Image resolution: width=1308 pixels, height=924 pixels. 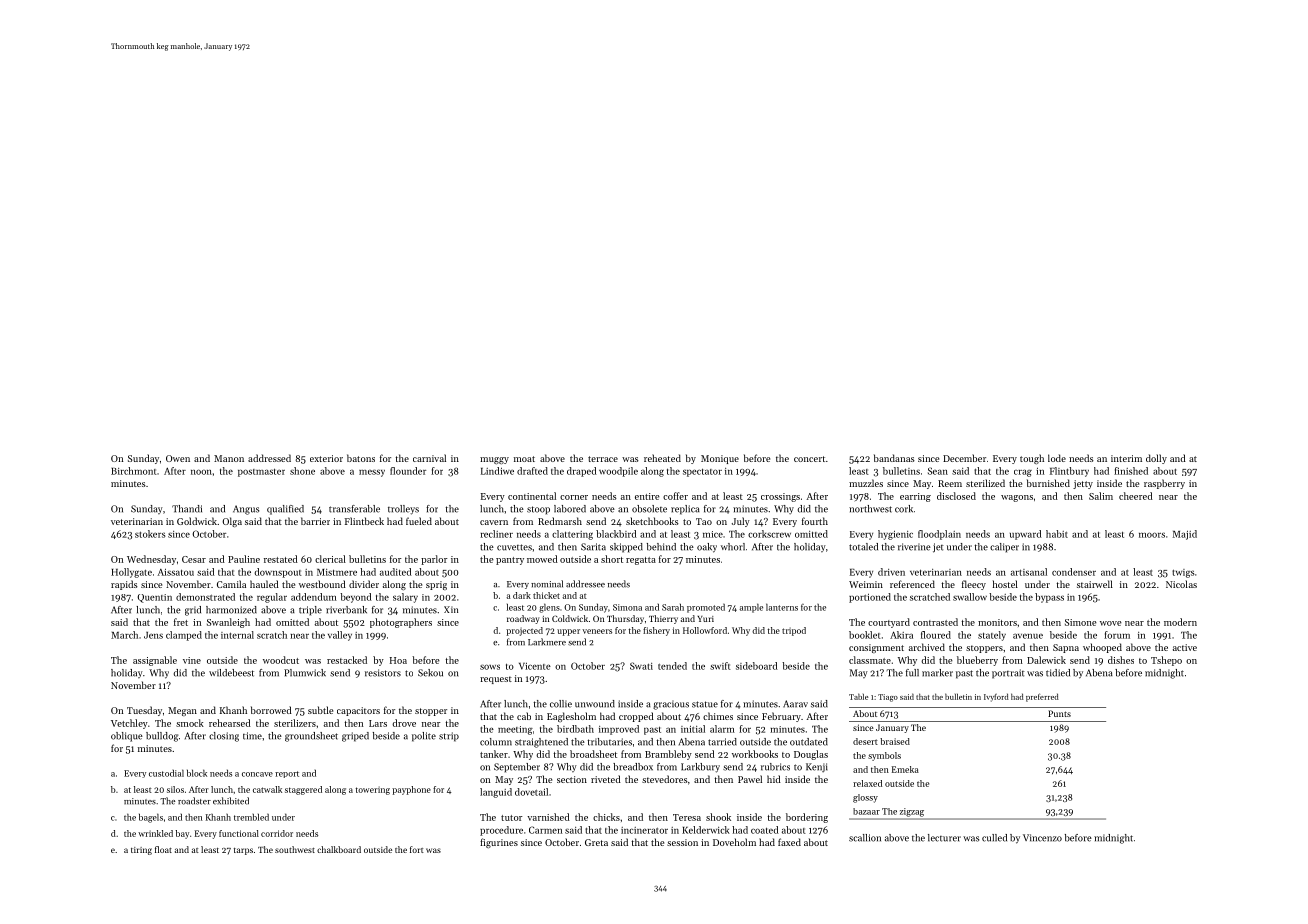 What do you see at coordinates (996, 697) in the screenshot?
I see `Ivyford` at bounding box center [996, 697].
